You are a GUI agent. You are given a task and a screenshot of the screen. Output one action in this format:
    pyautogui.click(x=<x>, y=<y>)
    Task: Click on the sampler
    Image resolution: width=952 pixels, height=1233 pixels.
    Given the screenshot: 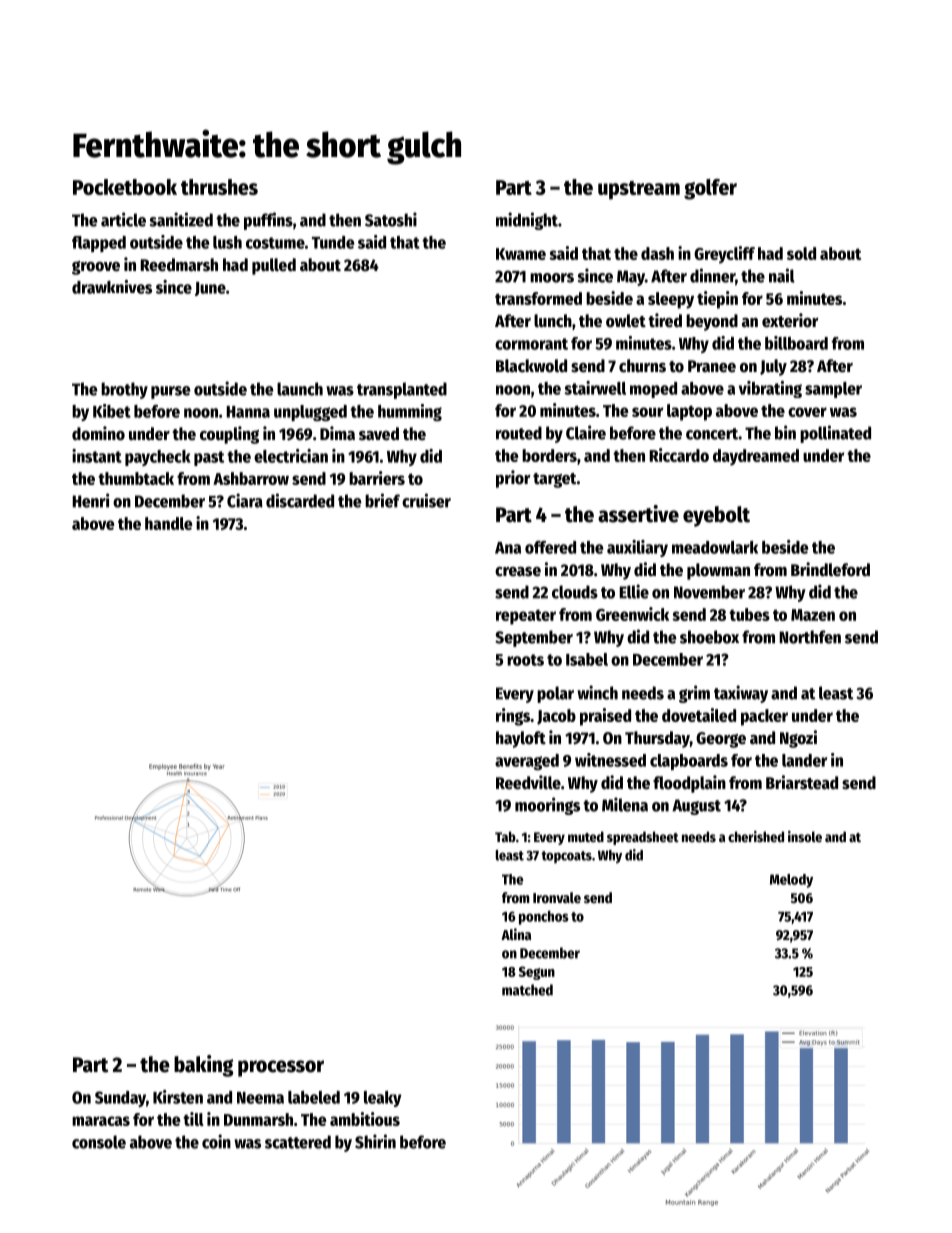 What is the action you would take?
    pyautogui.click(x=833, y=390)
